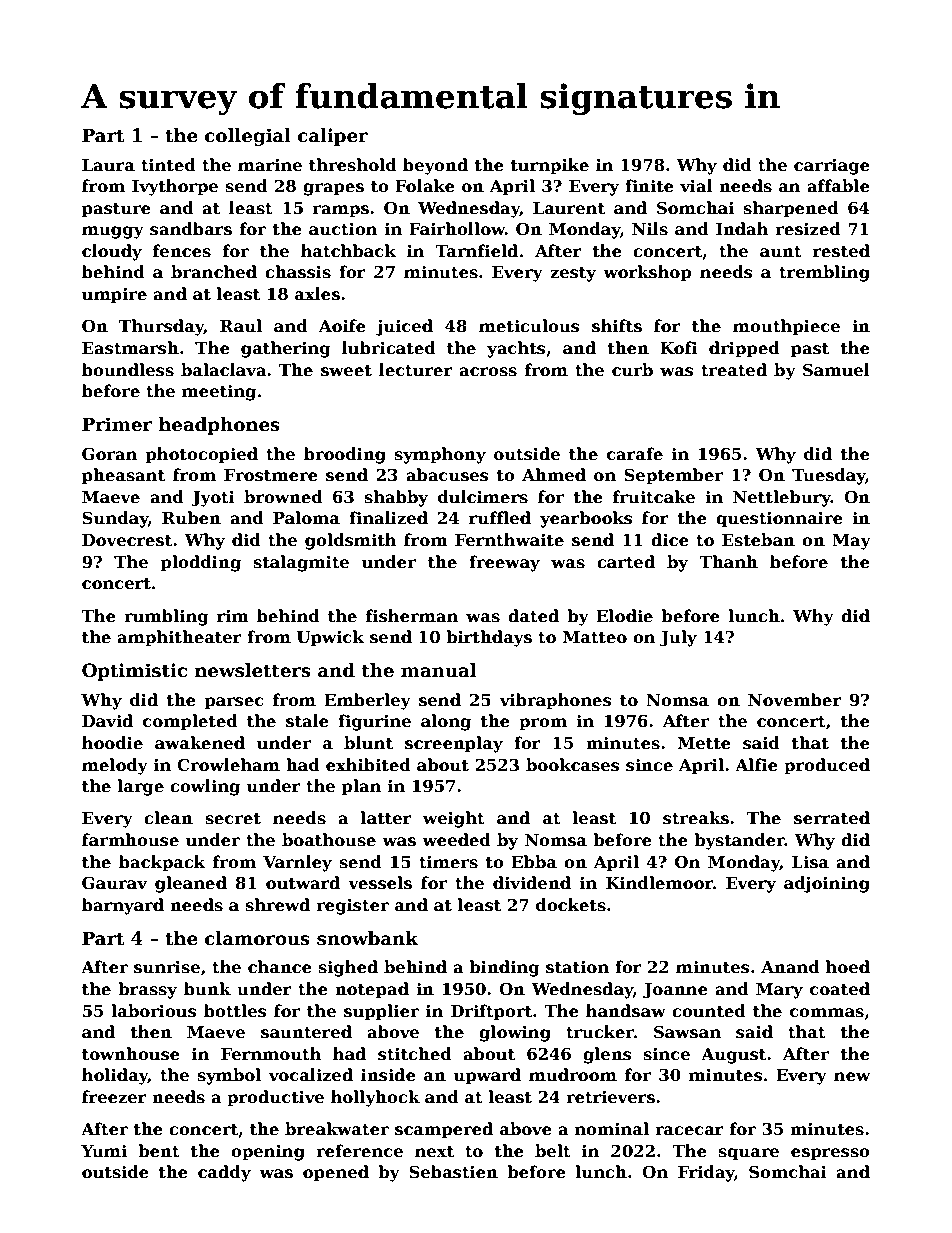 This screenshot has height=1233, width=952. Describe the element at coordinates (201, 455) in the screenshot. I see `photocopied` at that location.
